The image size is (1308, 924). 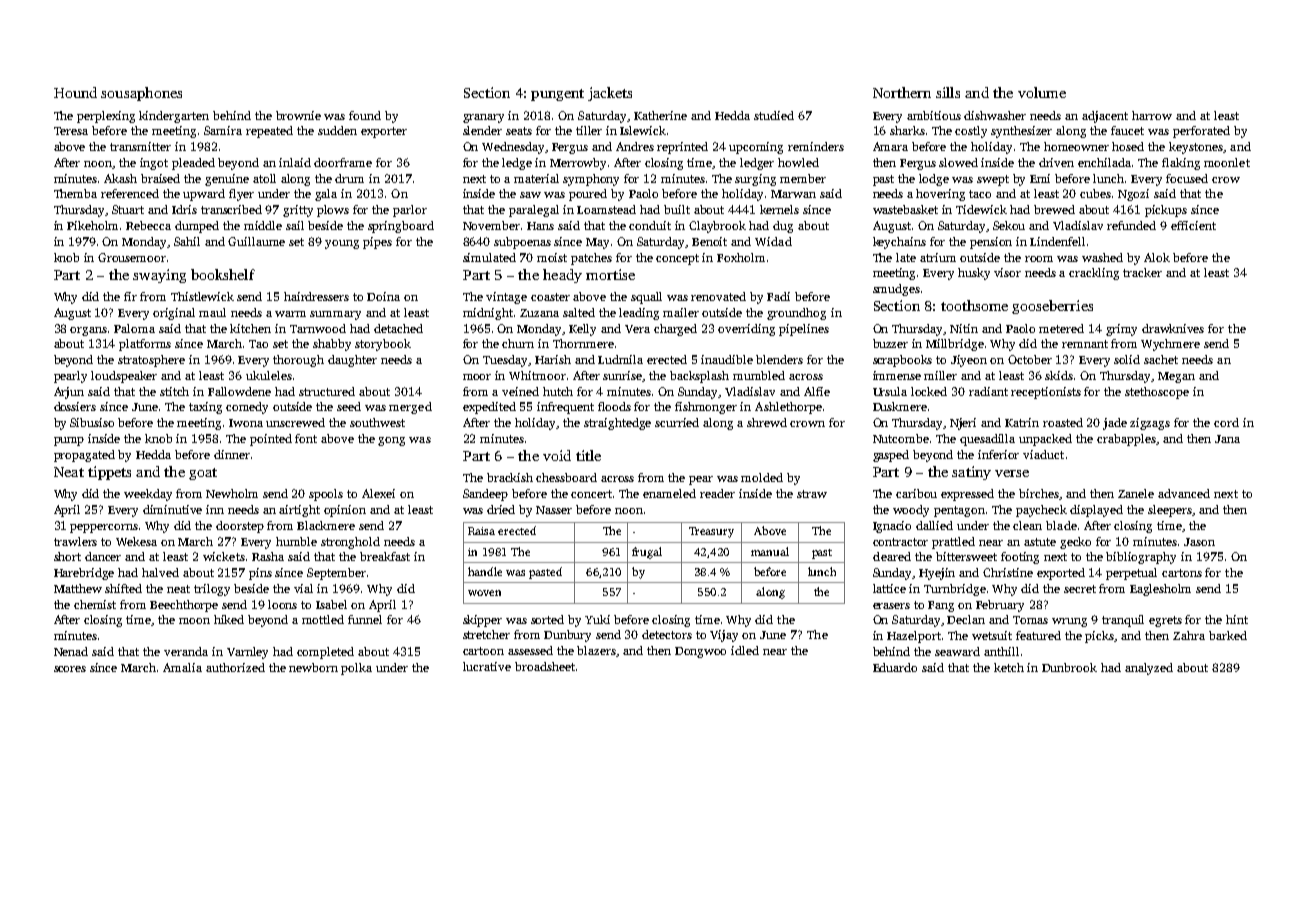 What do you see at coordinates (647, 553) in the screenshot?
I see `frugal` at bounding box center [647, 553].
